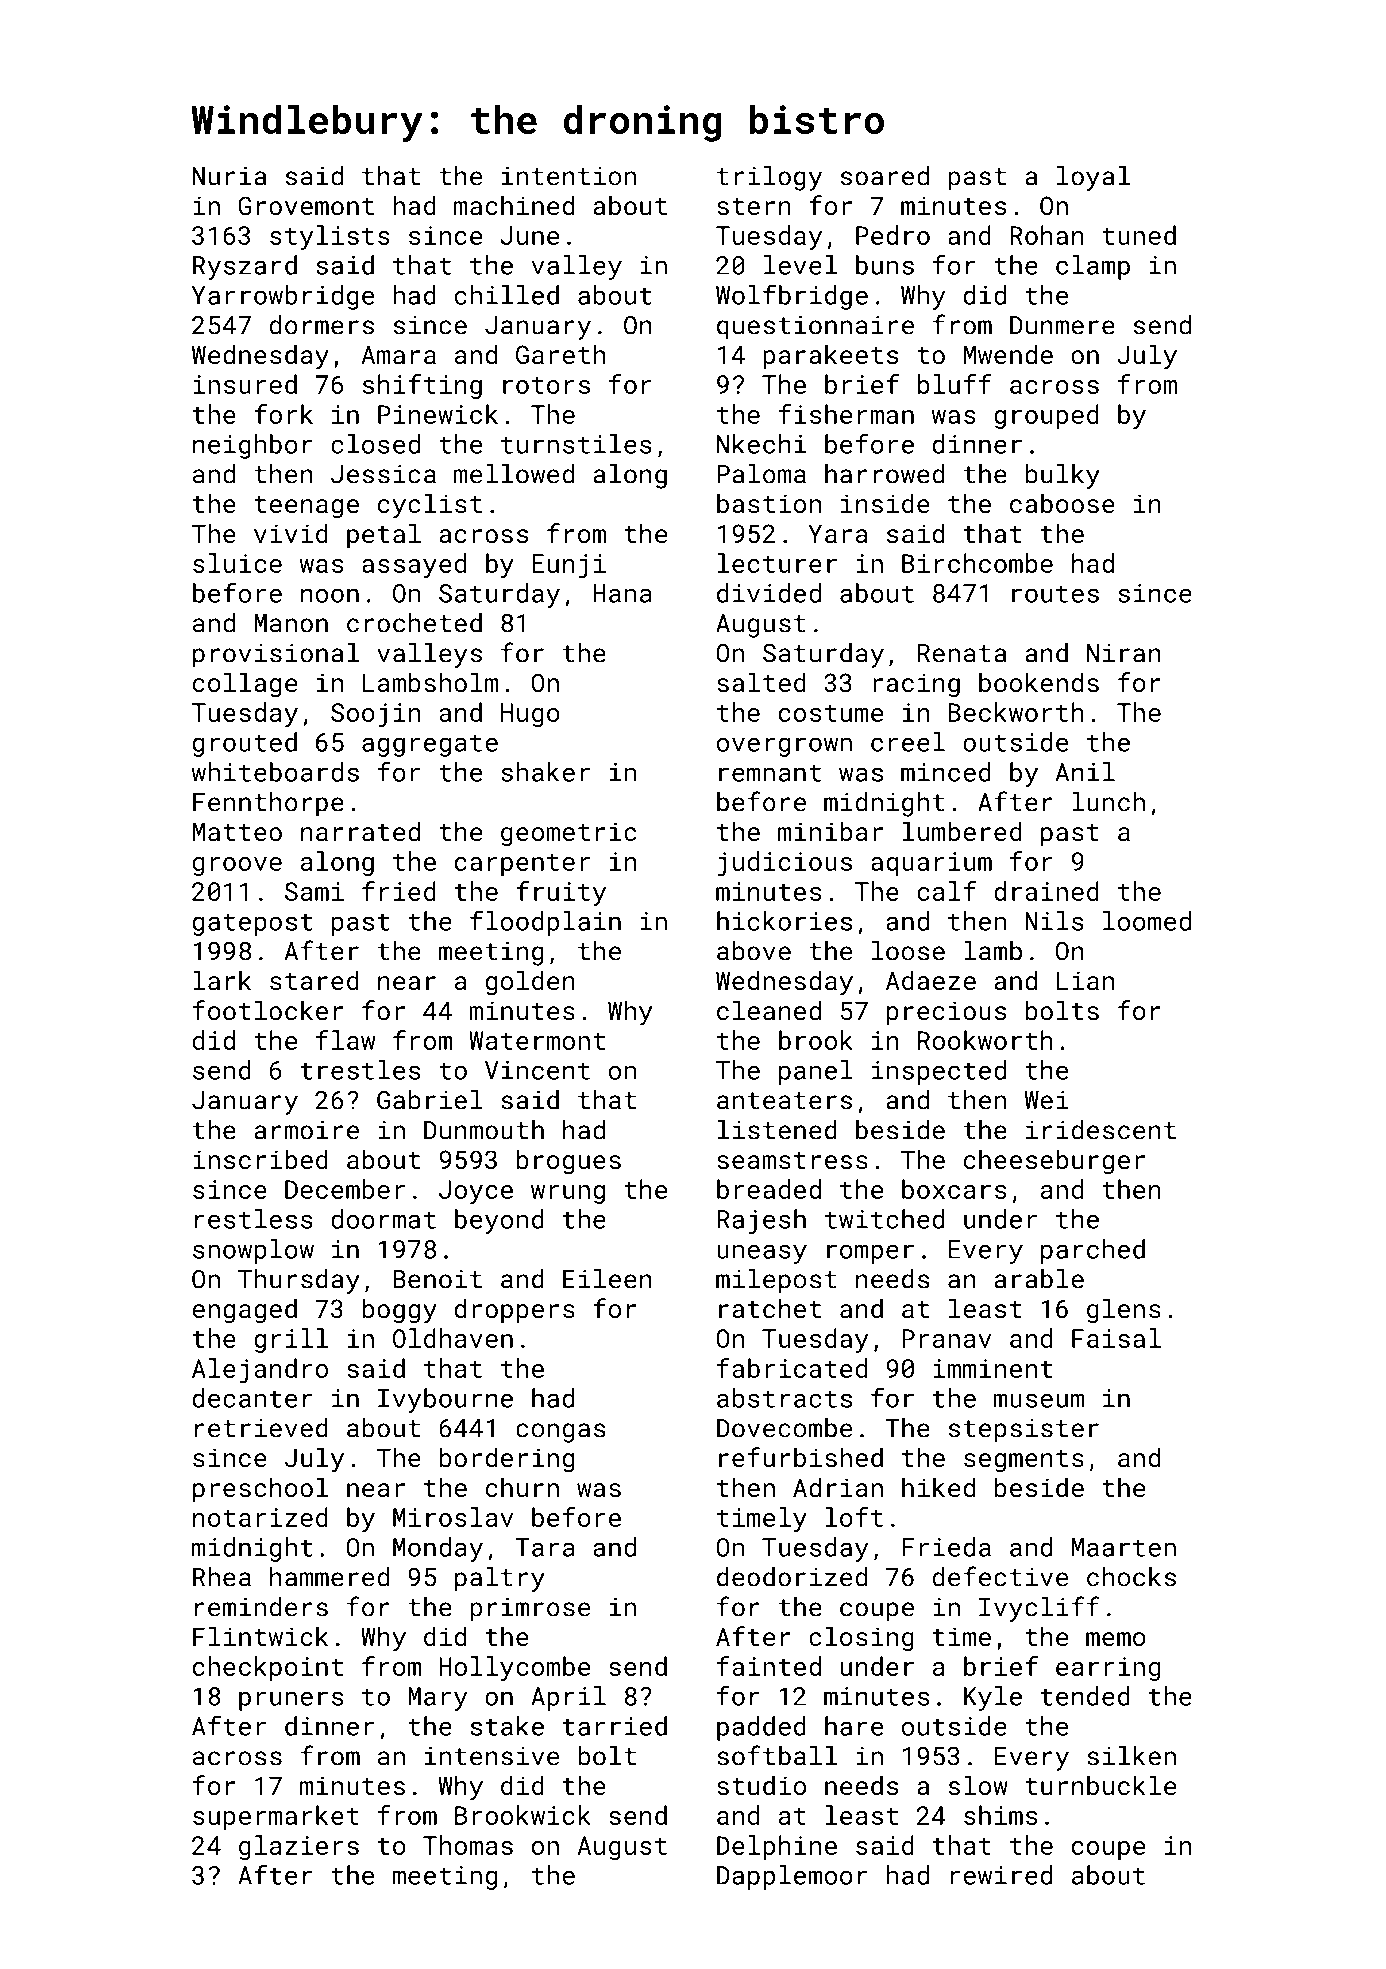 This document has width=1386, height=1969. I want to click on Wolfbridge, so click(792, 297).
